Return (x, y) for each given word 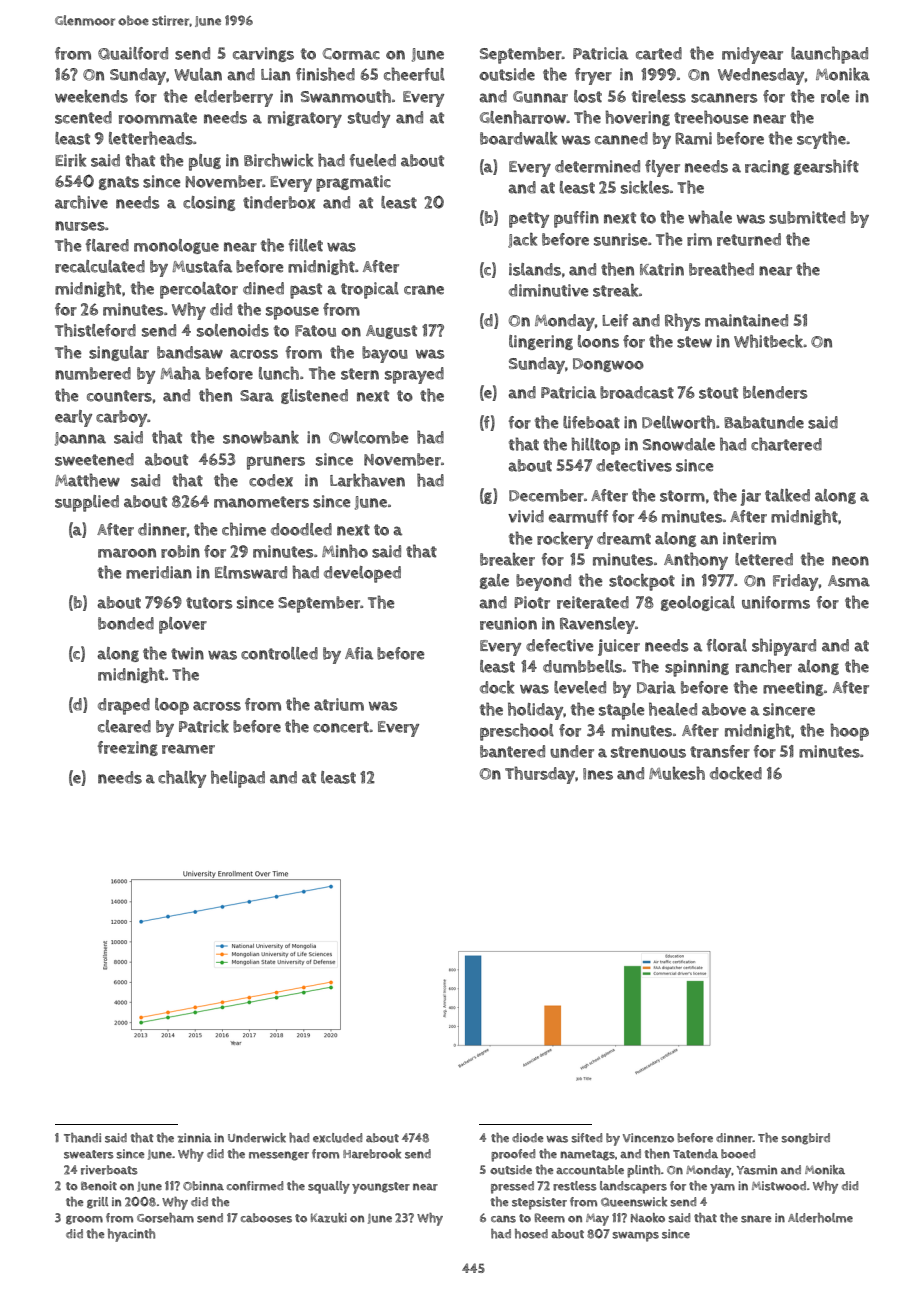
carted (659, 53)
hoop (849, 732)
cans (503, 1219)
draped (124, 706)
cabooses (266, 1218)
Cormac (351, 54)
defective (560, 645)
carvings (263, 54)
